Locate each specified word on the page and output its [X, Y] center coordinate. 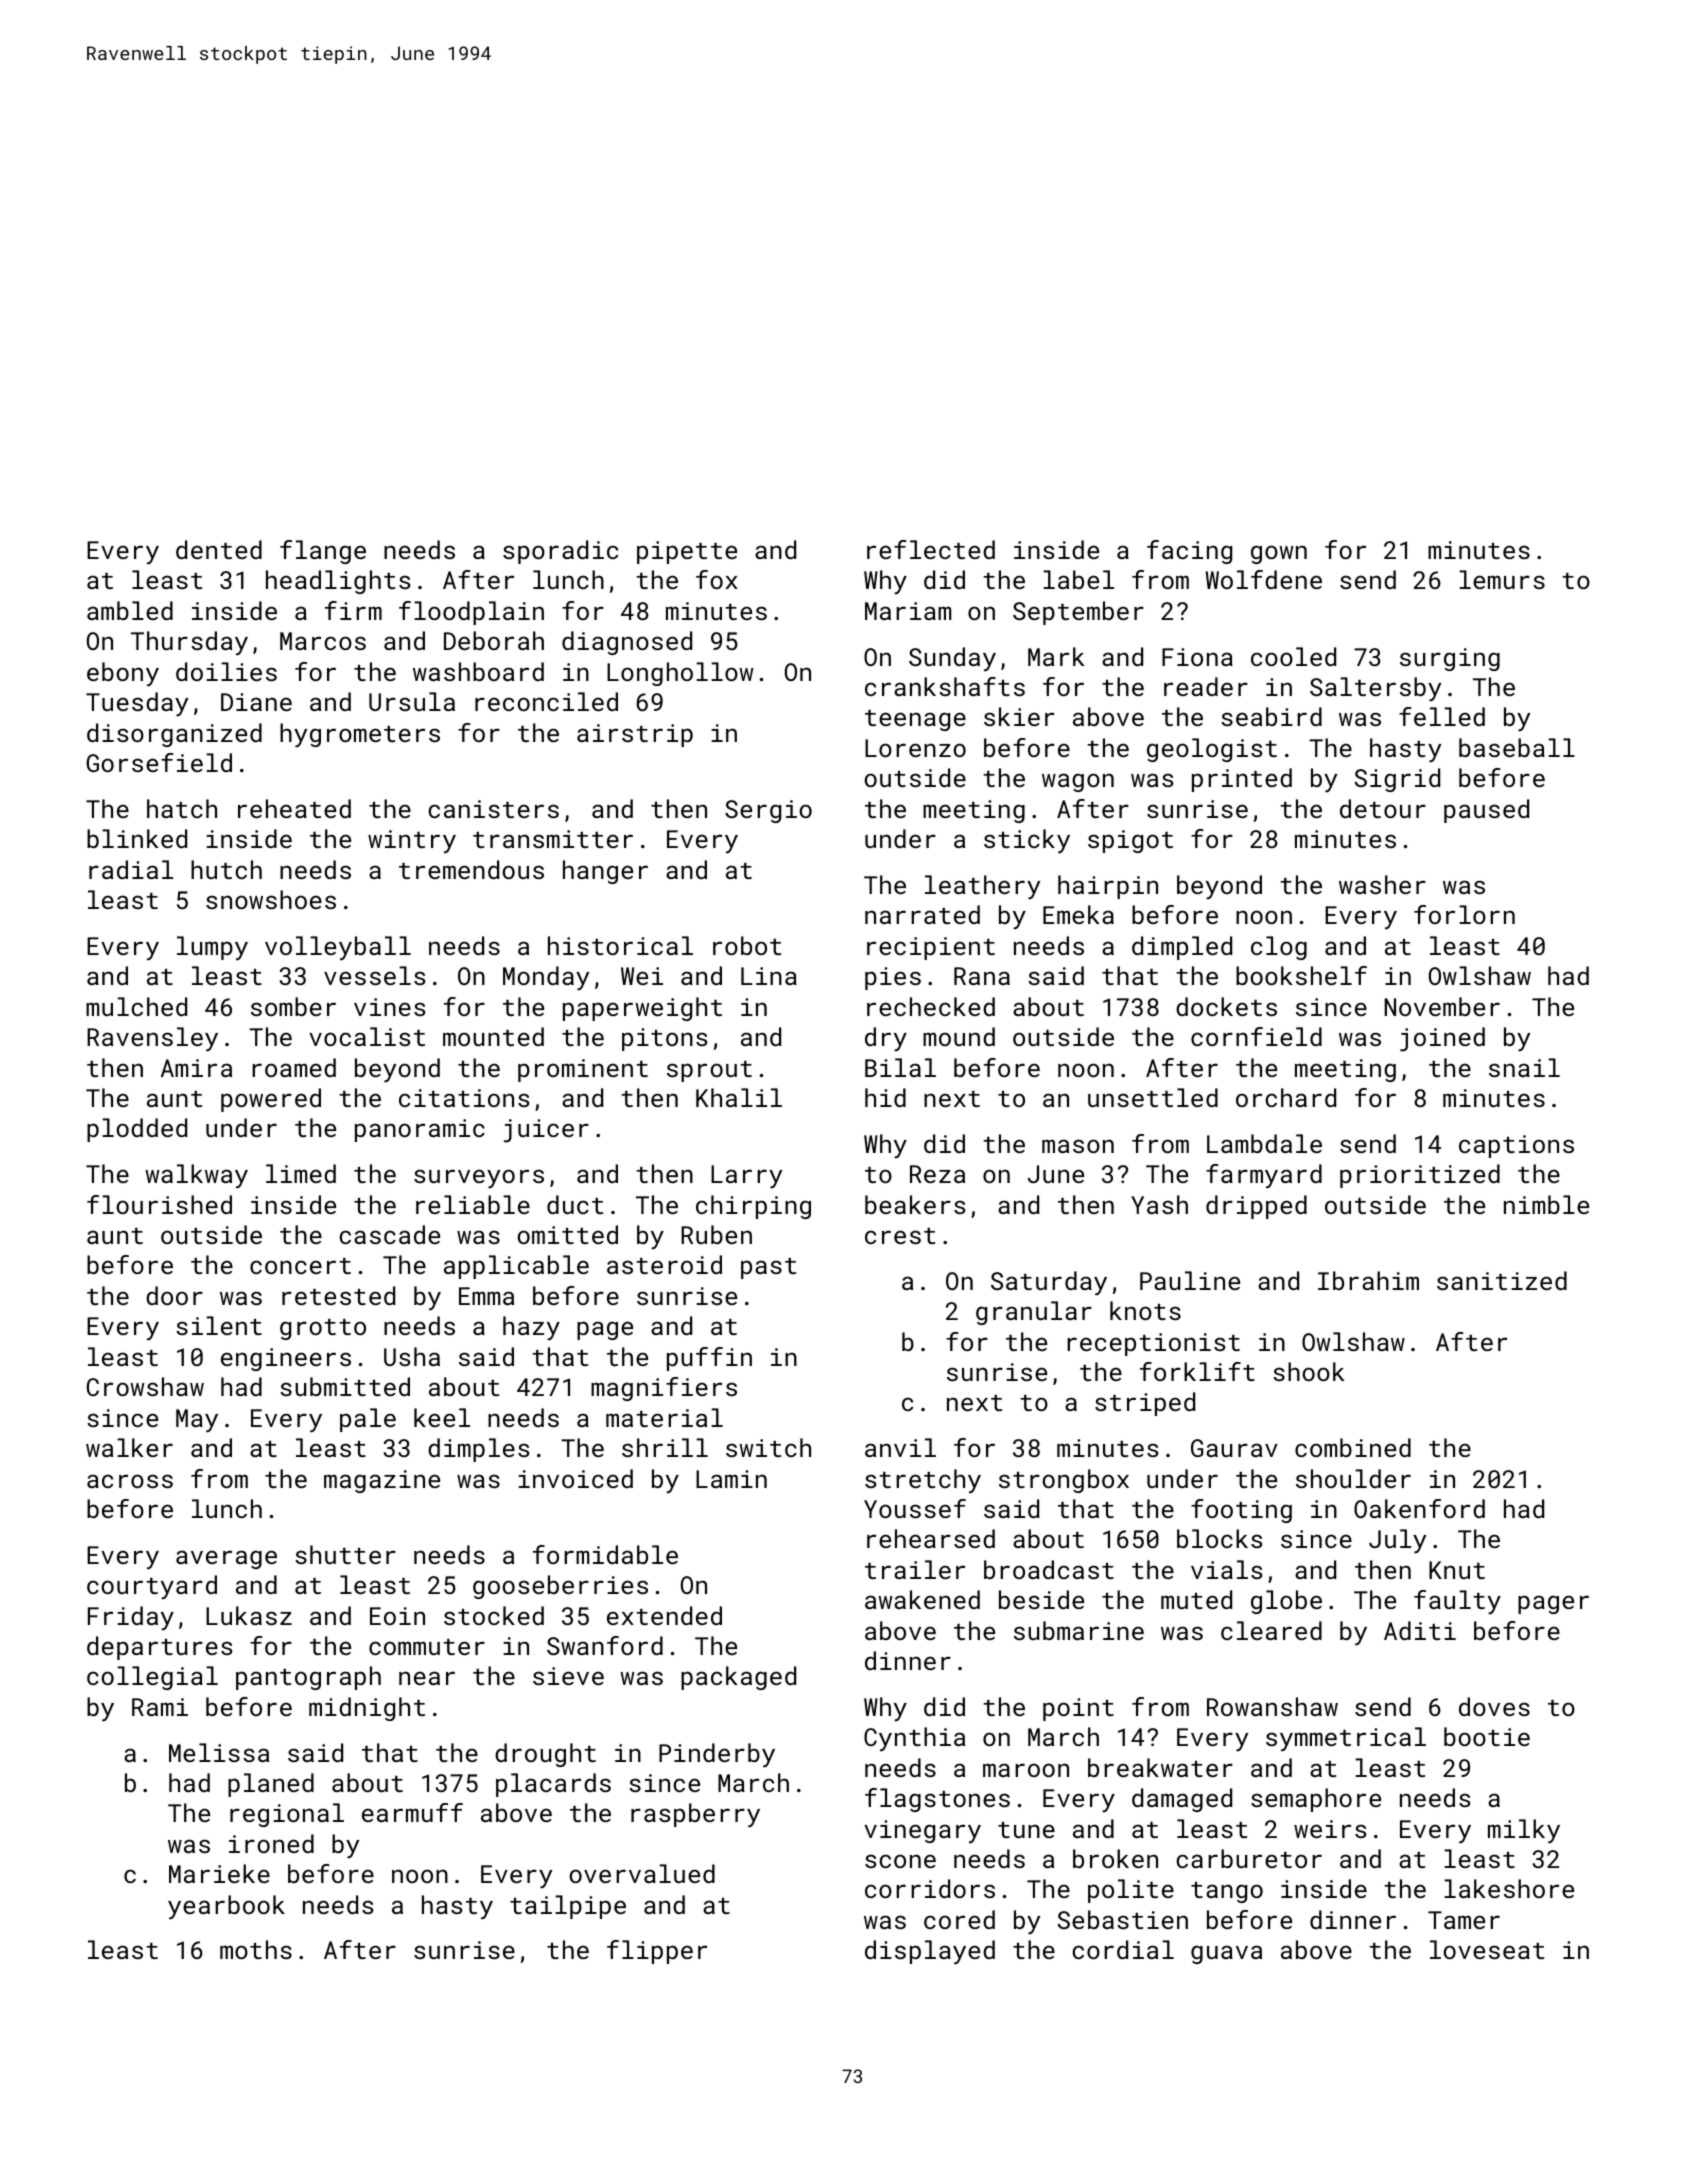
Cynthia [914, 1739]
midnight [367, 1709]
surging [1450, 659]
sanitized [1502, 1280]
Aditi [1420, 1630]
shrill [665, 1447]
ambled [130, 610]
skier [1019, 716]
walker [129, 1447]
